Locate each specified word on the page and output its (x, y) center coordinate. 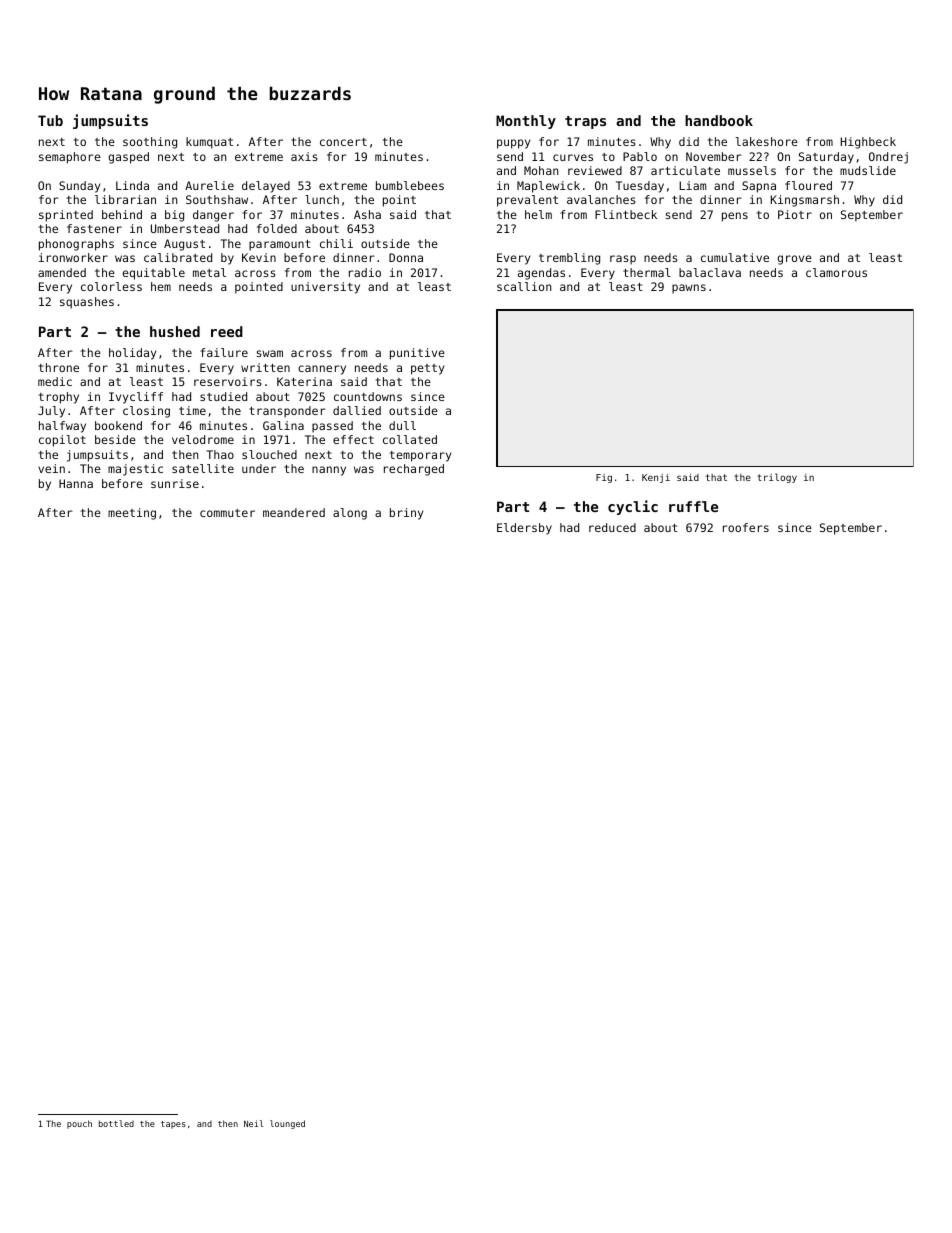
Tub (50, 120)
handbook (719, 120)
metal (209, 272)
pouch (79, 1124)
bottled (116, 1123)
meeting (132, 514)
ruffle (693, 506)
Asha (367, 214)
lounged (287, 1124)
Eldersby (524, 529)
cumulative (735, 257)
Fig (604, 478)
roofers (746, 527)
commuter (227, 513)
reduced (612, 527)
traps (585, 122)
